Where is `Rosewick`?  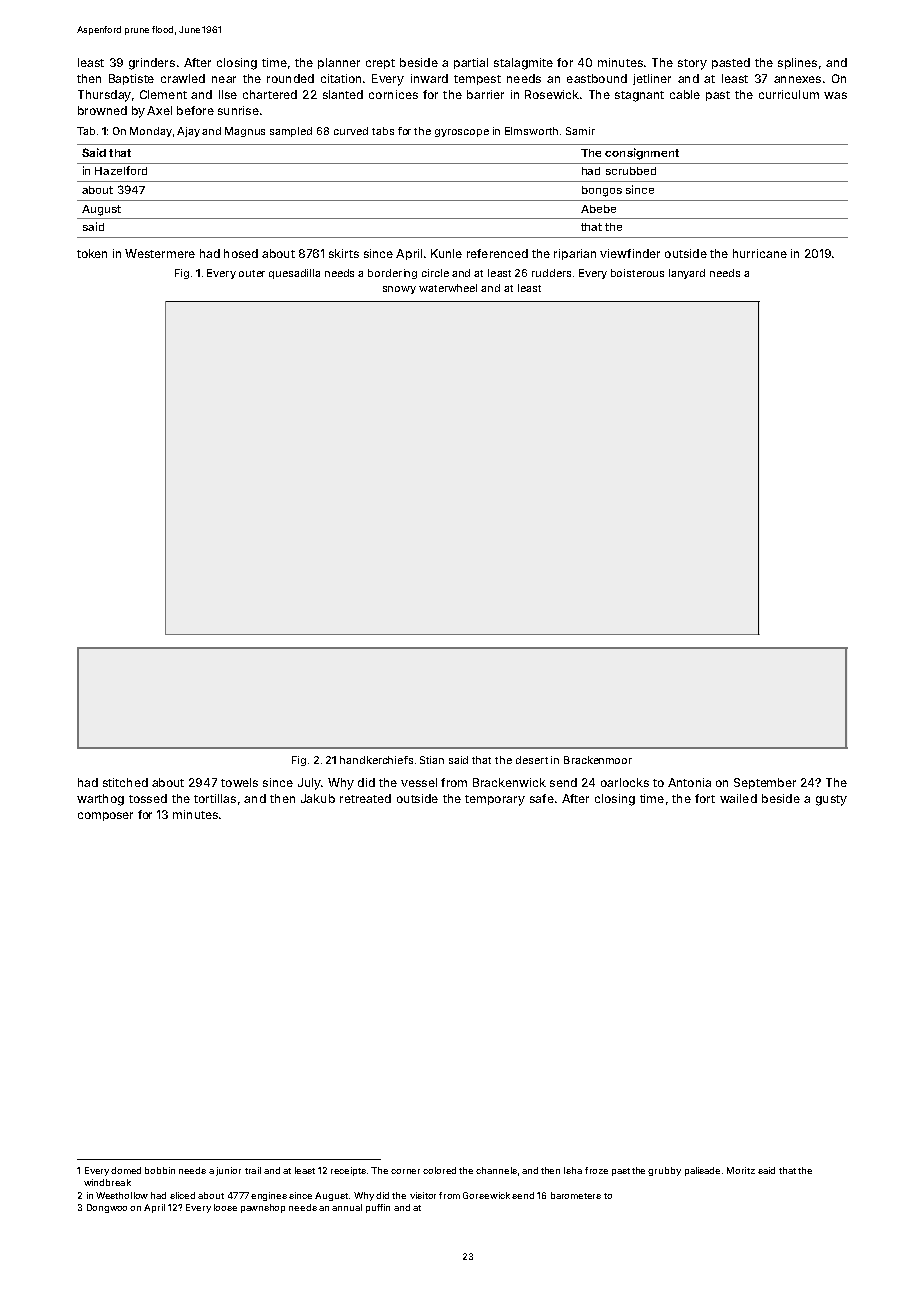 Rosewick is located at coordinates (552, 94).
